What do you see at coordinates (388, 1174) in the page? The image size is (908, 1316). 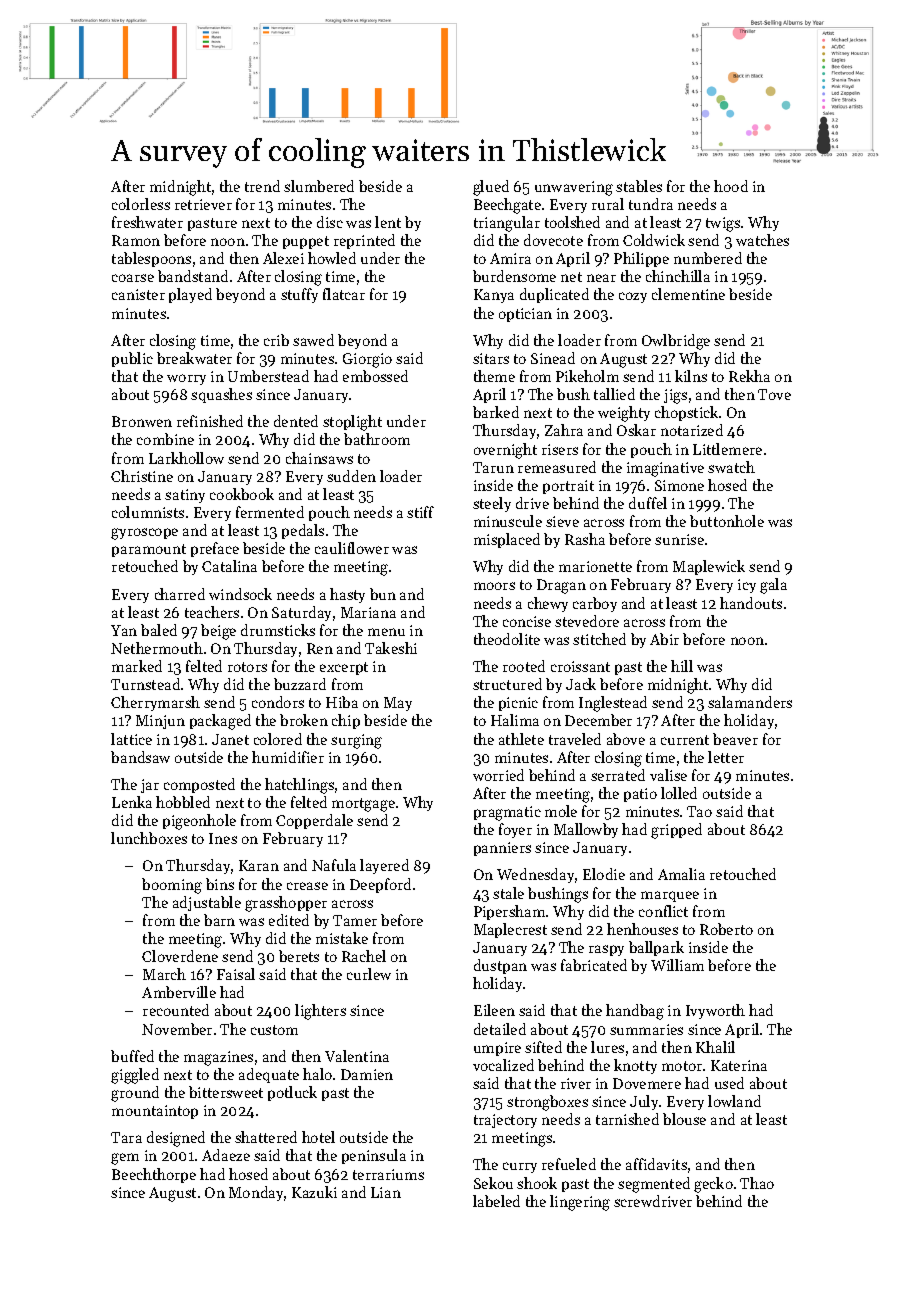 I see `terrariums` at bounding box center [388, 1174].
